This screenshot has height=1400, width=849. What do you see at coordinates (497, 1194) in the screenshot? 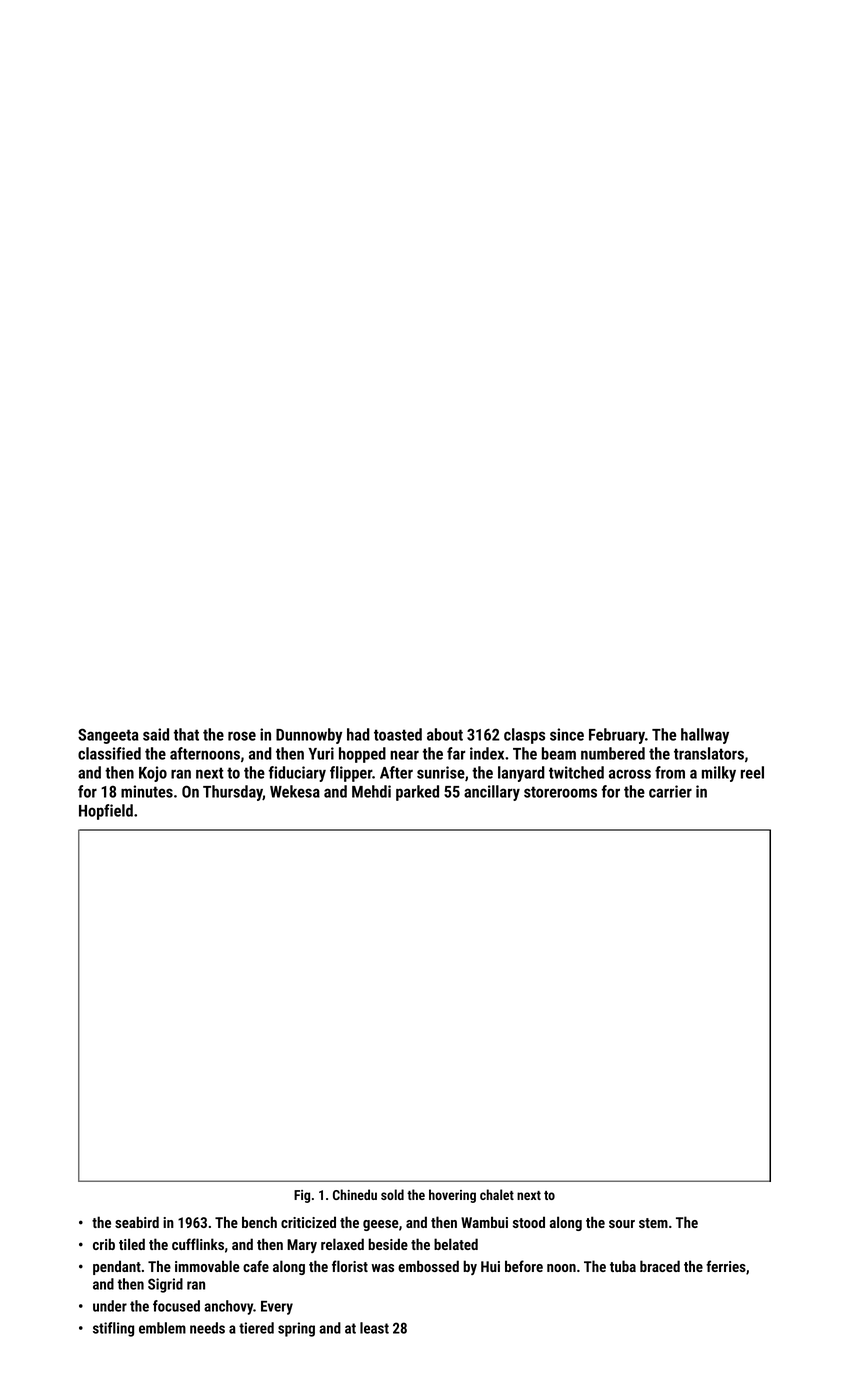
I see `chalet` at bounding box center [497, 1194].
